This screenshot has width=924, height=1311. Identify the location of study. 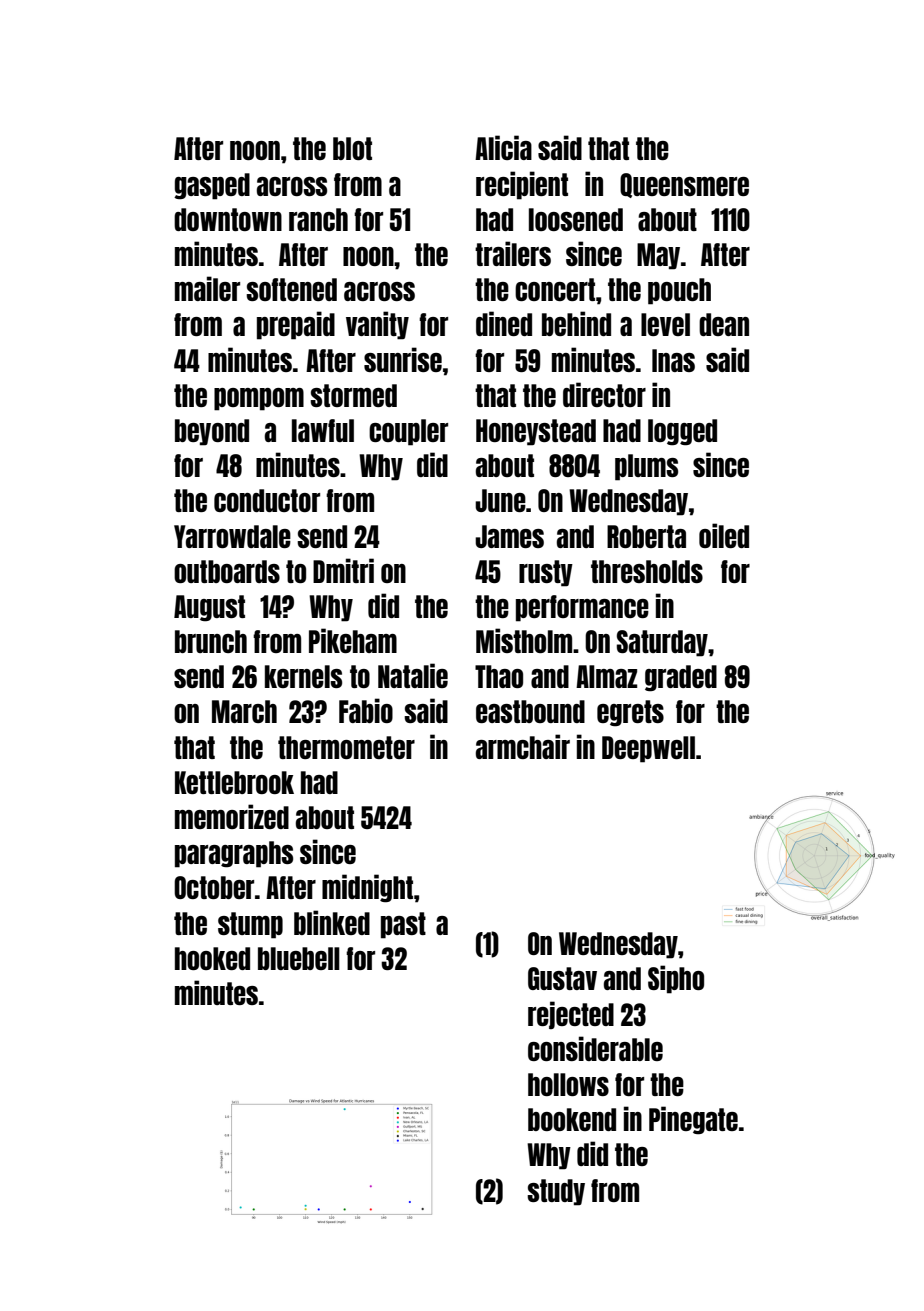
(556, 1192).
